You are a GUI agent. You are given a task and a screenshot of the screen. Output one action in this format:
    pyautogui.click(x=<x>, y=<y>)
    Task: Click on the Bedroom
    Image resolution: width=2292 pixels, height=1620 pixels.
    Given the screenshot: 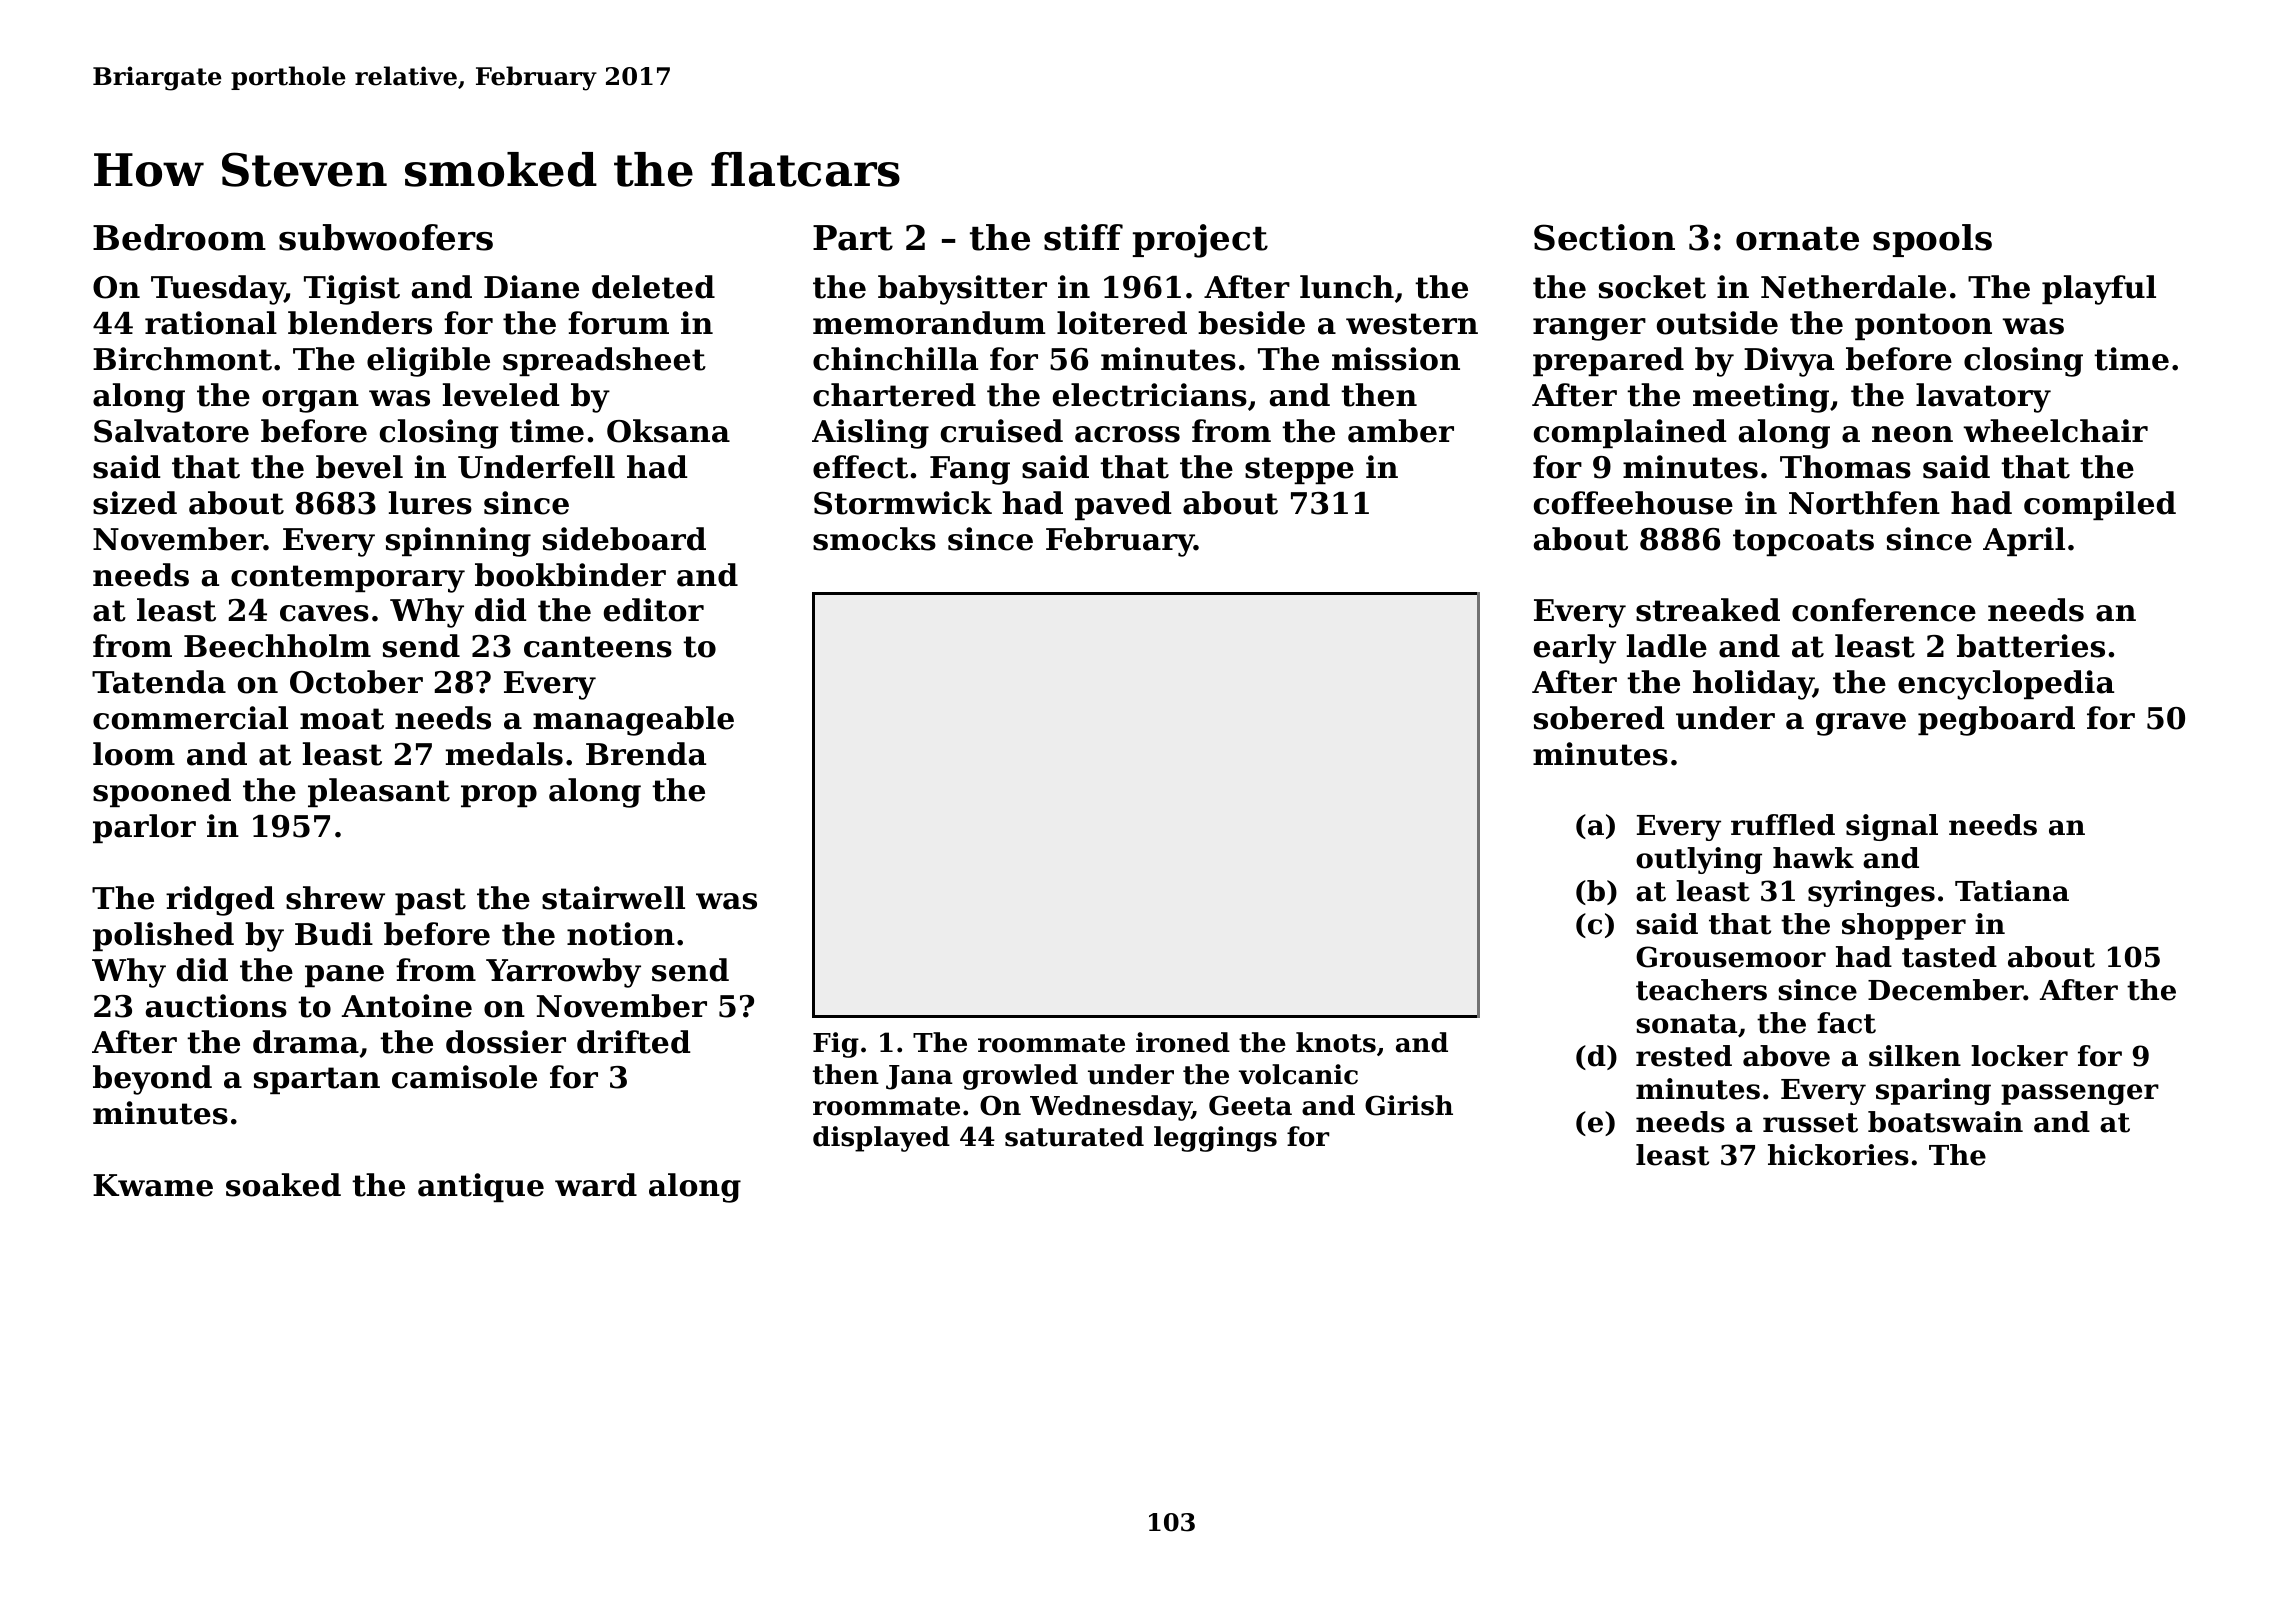 What is the action you would take?
    pyautogui.click(x=179, y=237)
